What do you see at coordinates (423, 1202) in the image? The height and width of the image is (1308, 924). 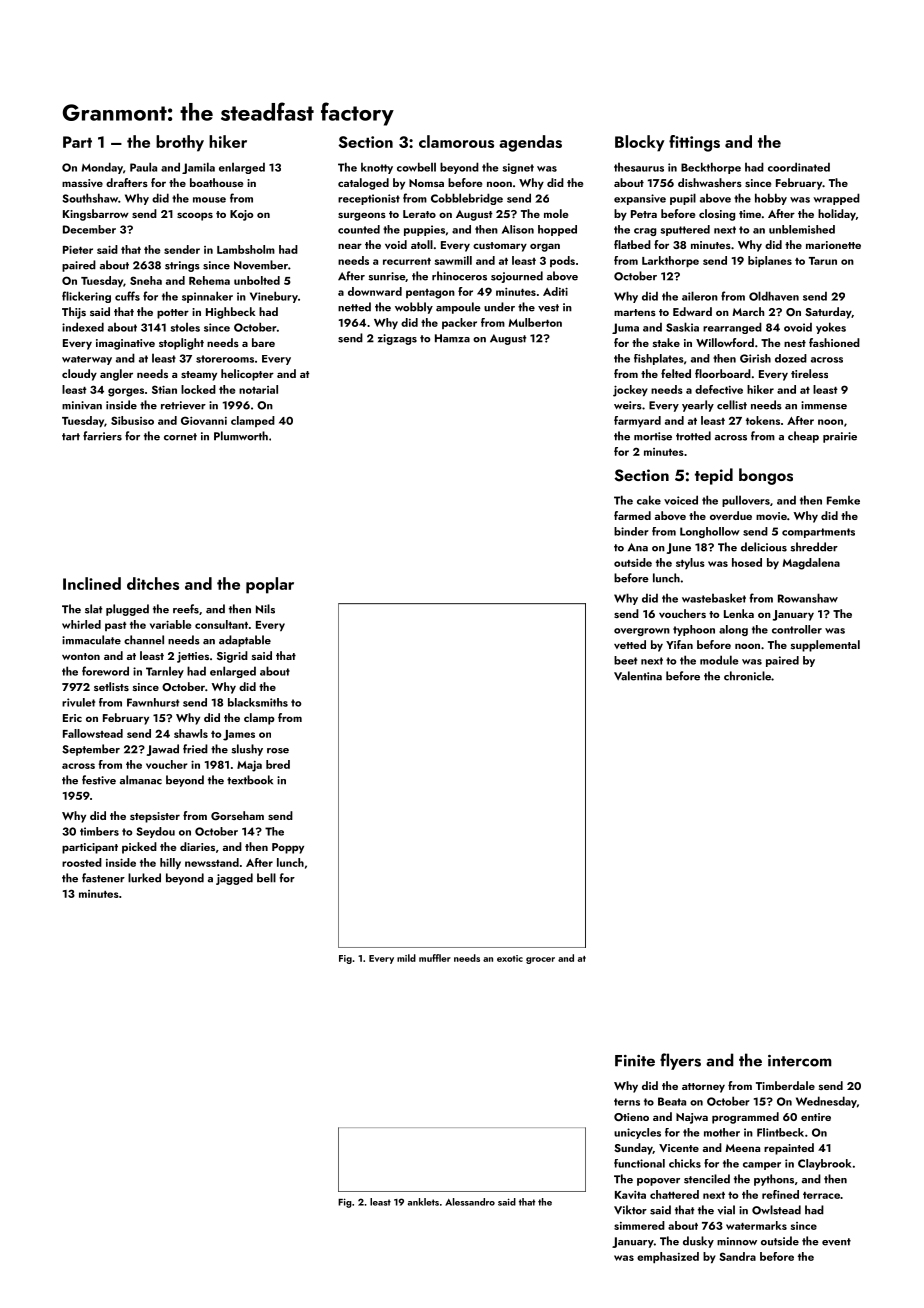 I see `anklets` at bounding box center [423, 1202].
